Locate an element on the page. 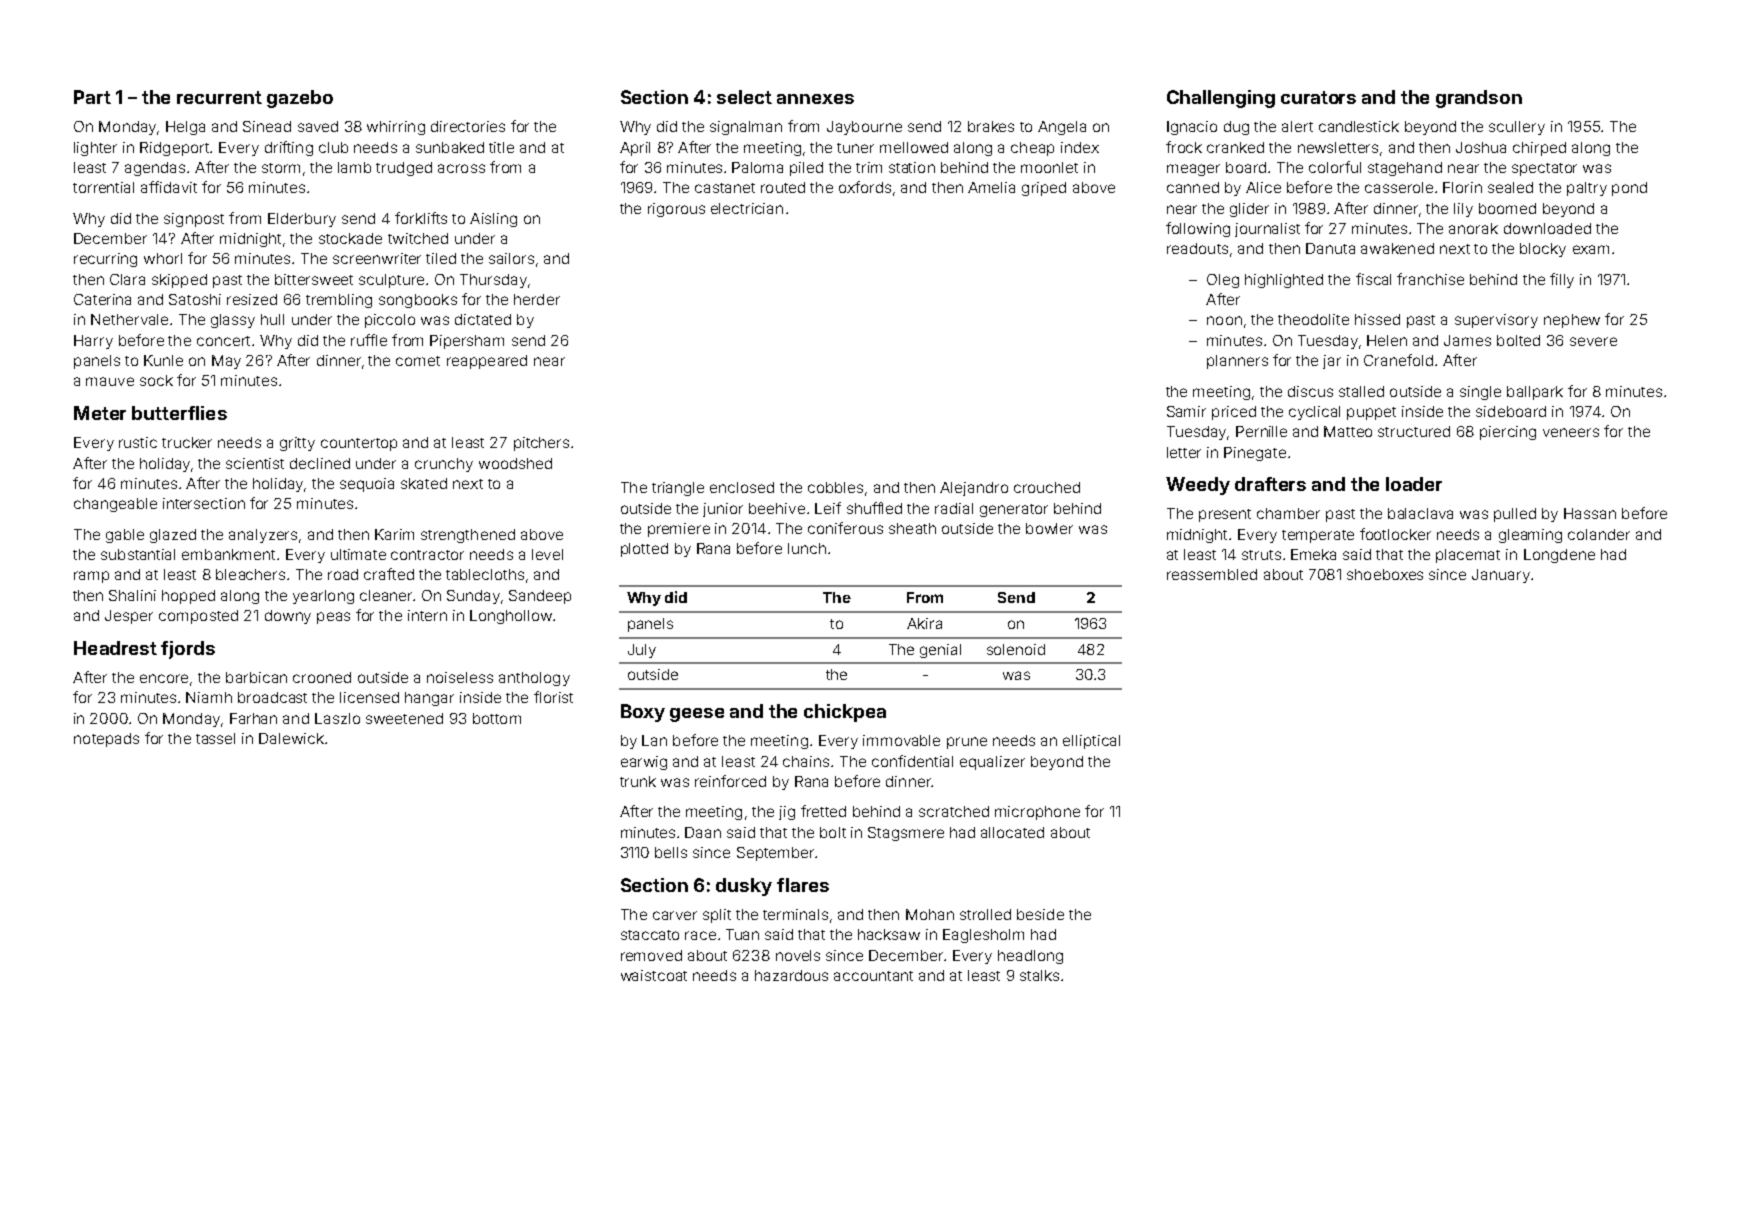  level is located at coordinates (547, 554).
